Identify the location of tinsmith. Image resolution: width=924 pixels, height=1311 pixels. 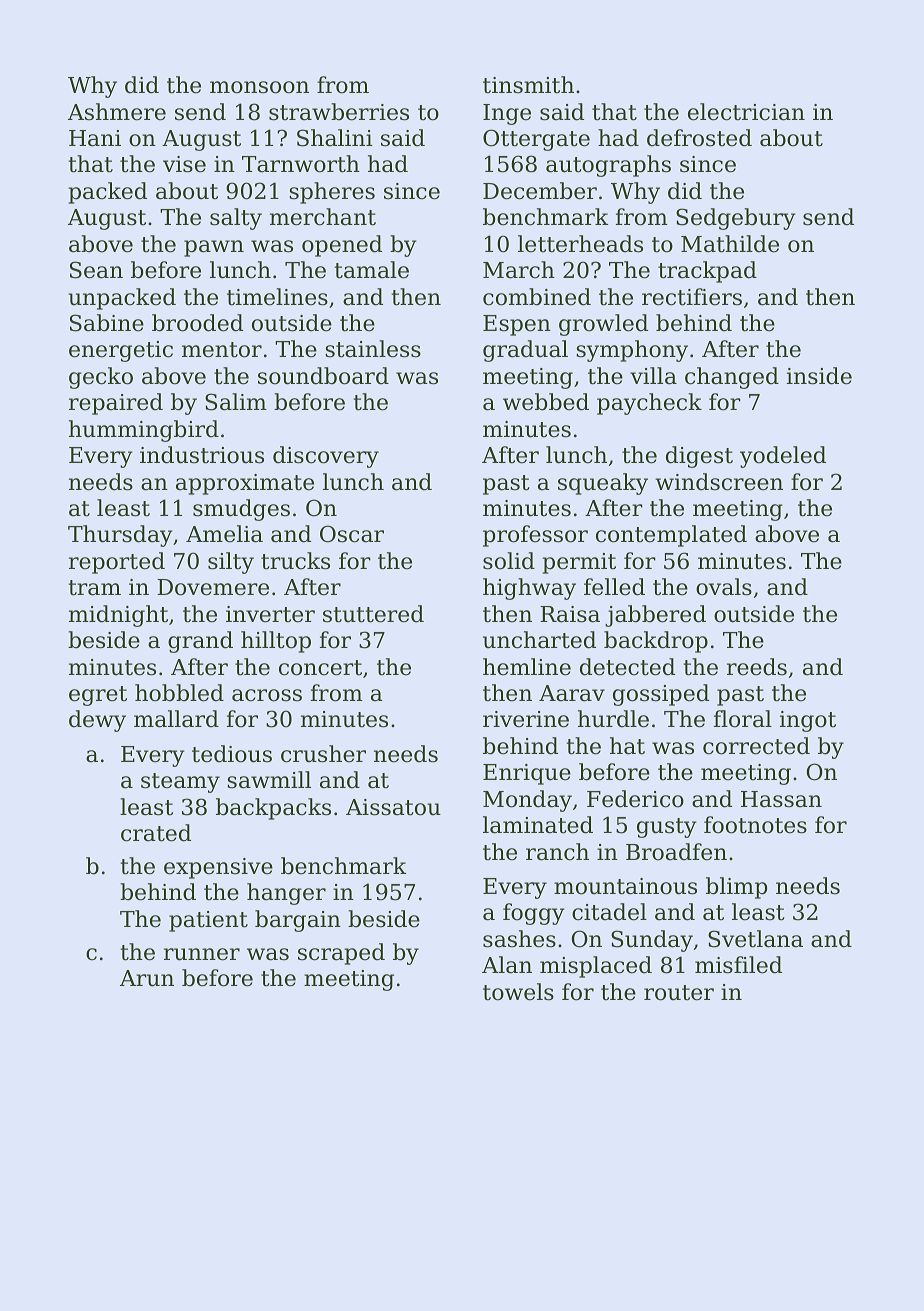
(528, 85).
